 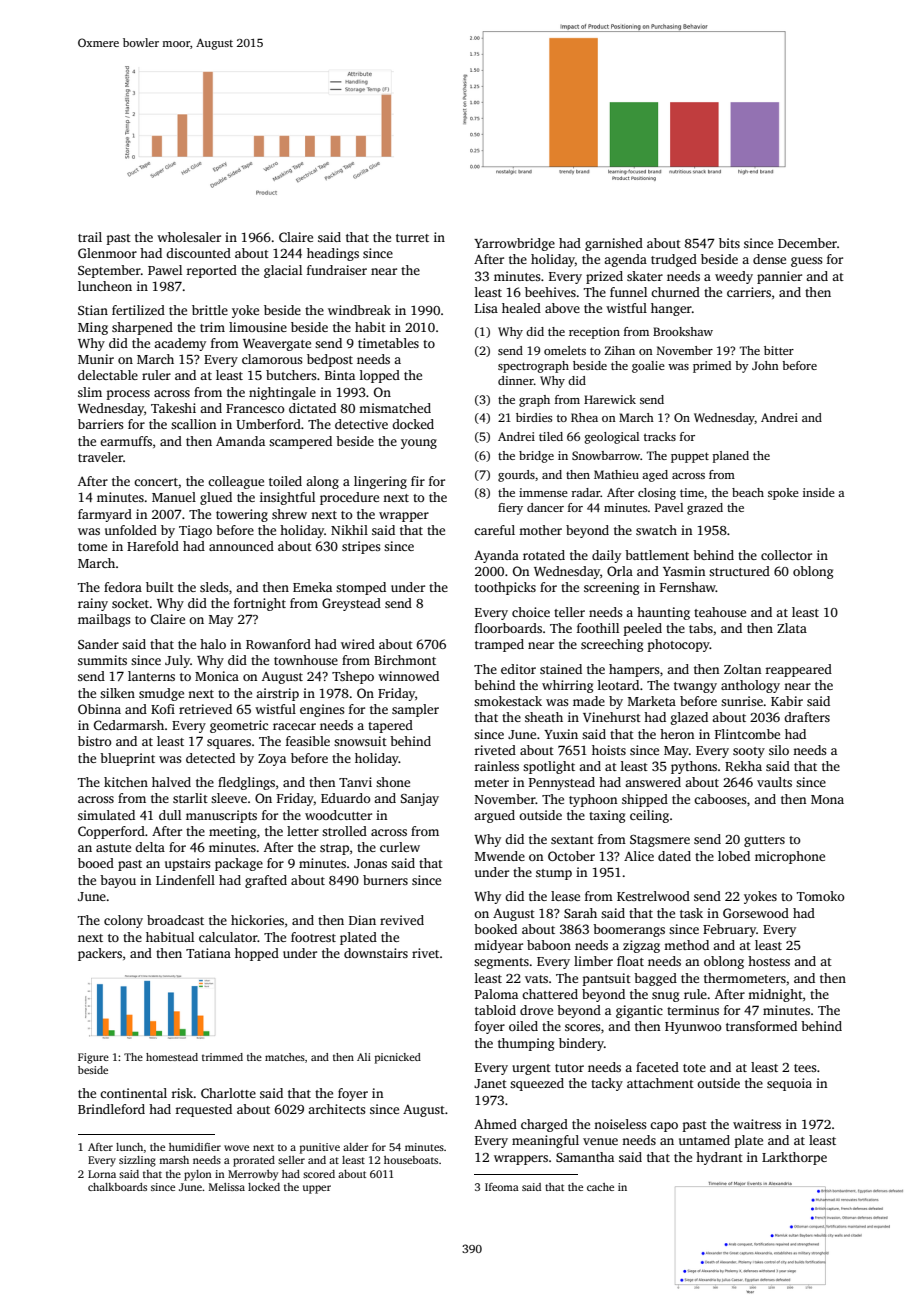 I want to click on trail, so click(x=90, y=237).
